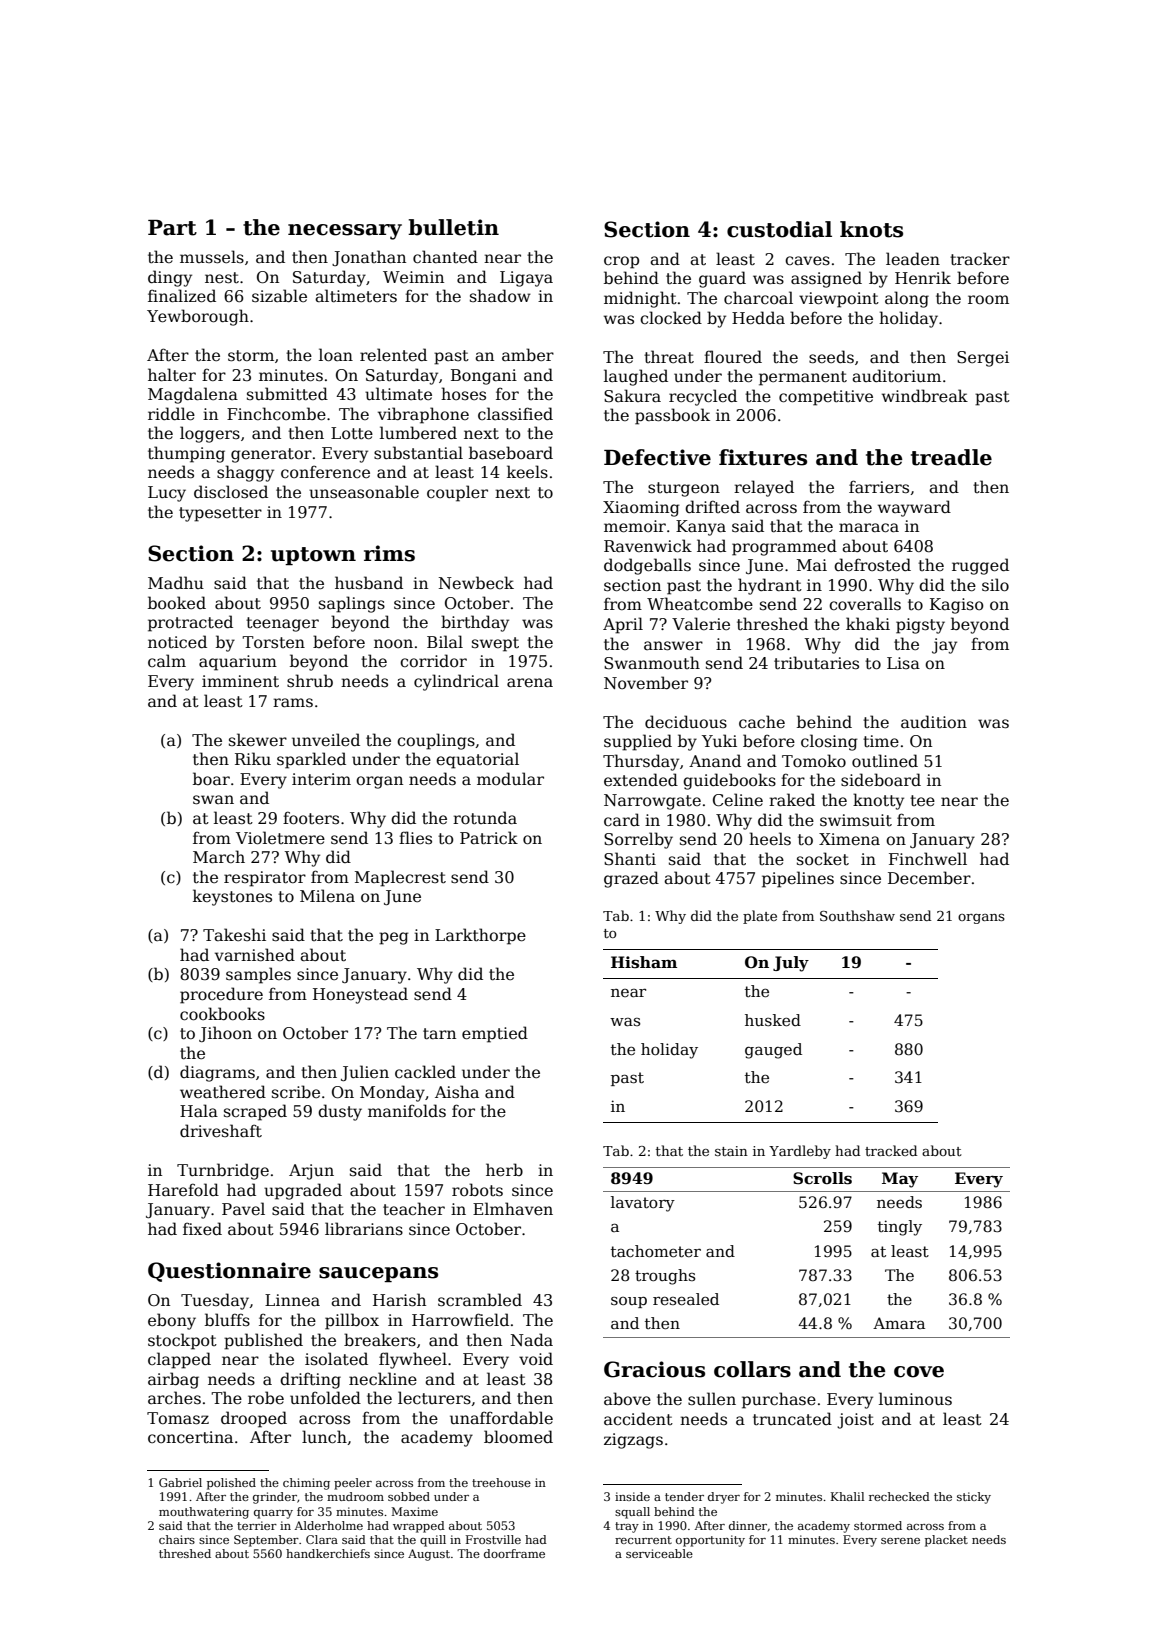  Describe the element at coordinates (928, 859) in the image. I see `Finchwell` at that location.
